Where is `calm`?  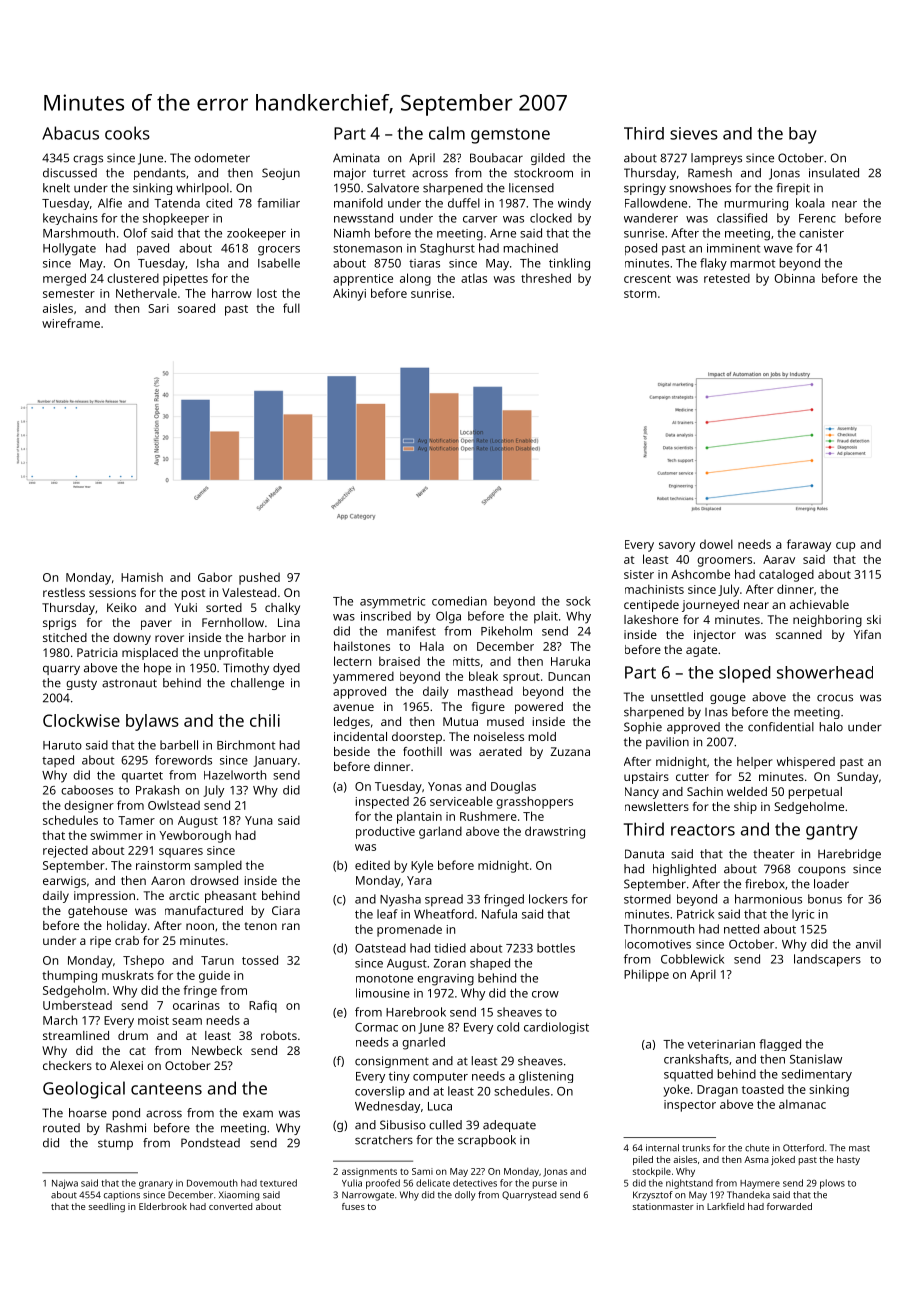
calm is located at coordinates (447, 133).
